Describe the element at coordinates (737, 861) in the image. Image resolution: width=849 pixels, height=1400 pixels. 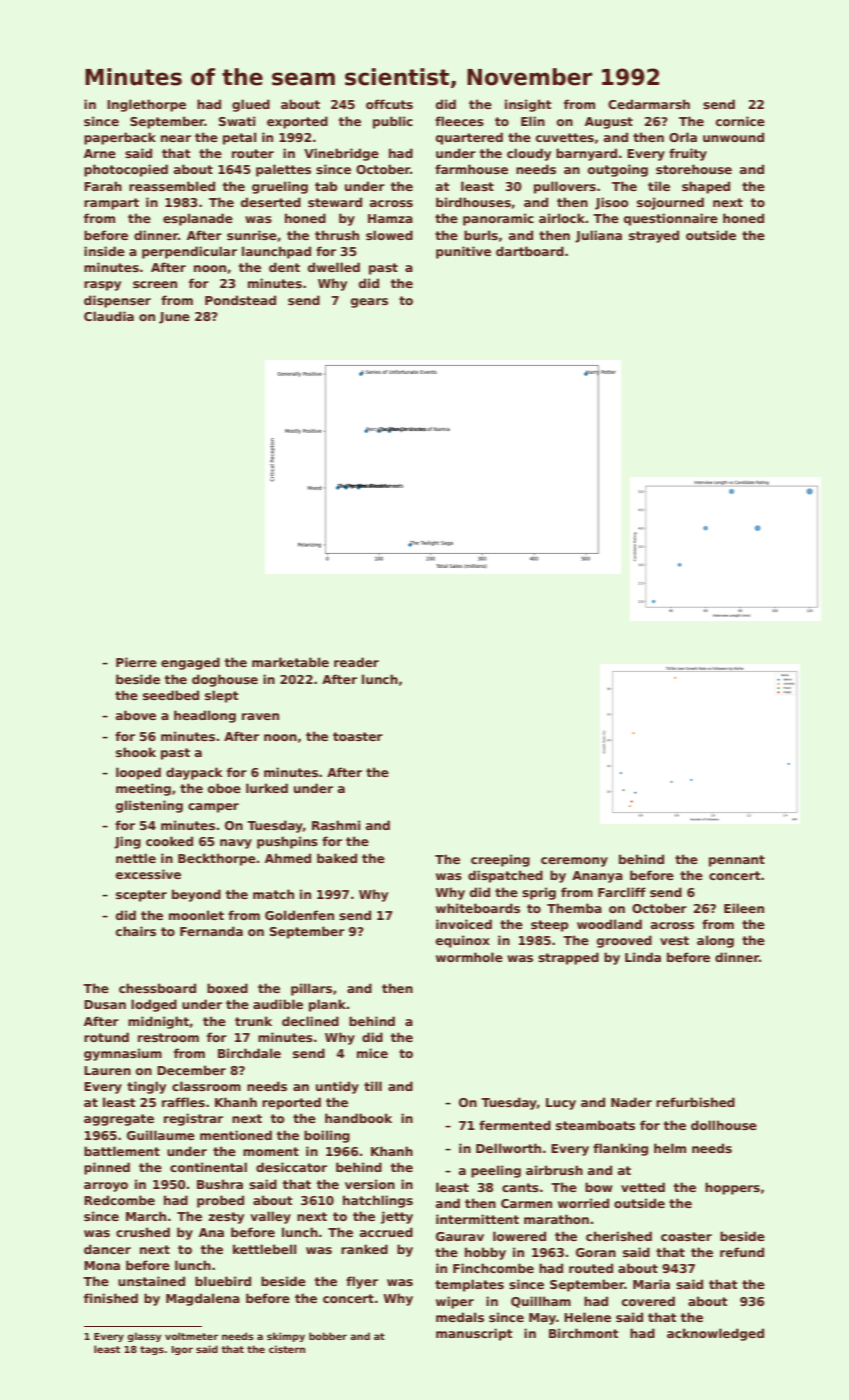
I see `pennant` at that location.
